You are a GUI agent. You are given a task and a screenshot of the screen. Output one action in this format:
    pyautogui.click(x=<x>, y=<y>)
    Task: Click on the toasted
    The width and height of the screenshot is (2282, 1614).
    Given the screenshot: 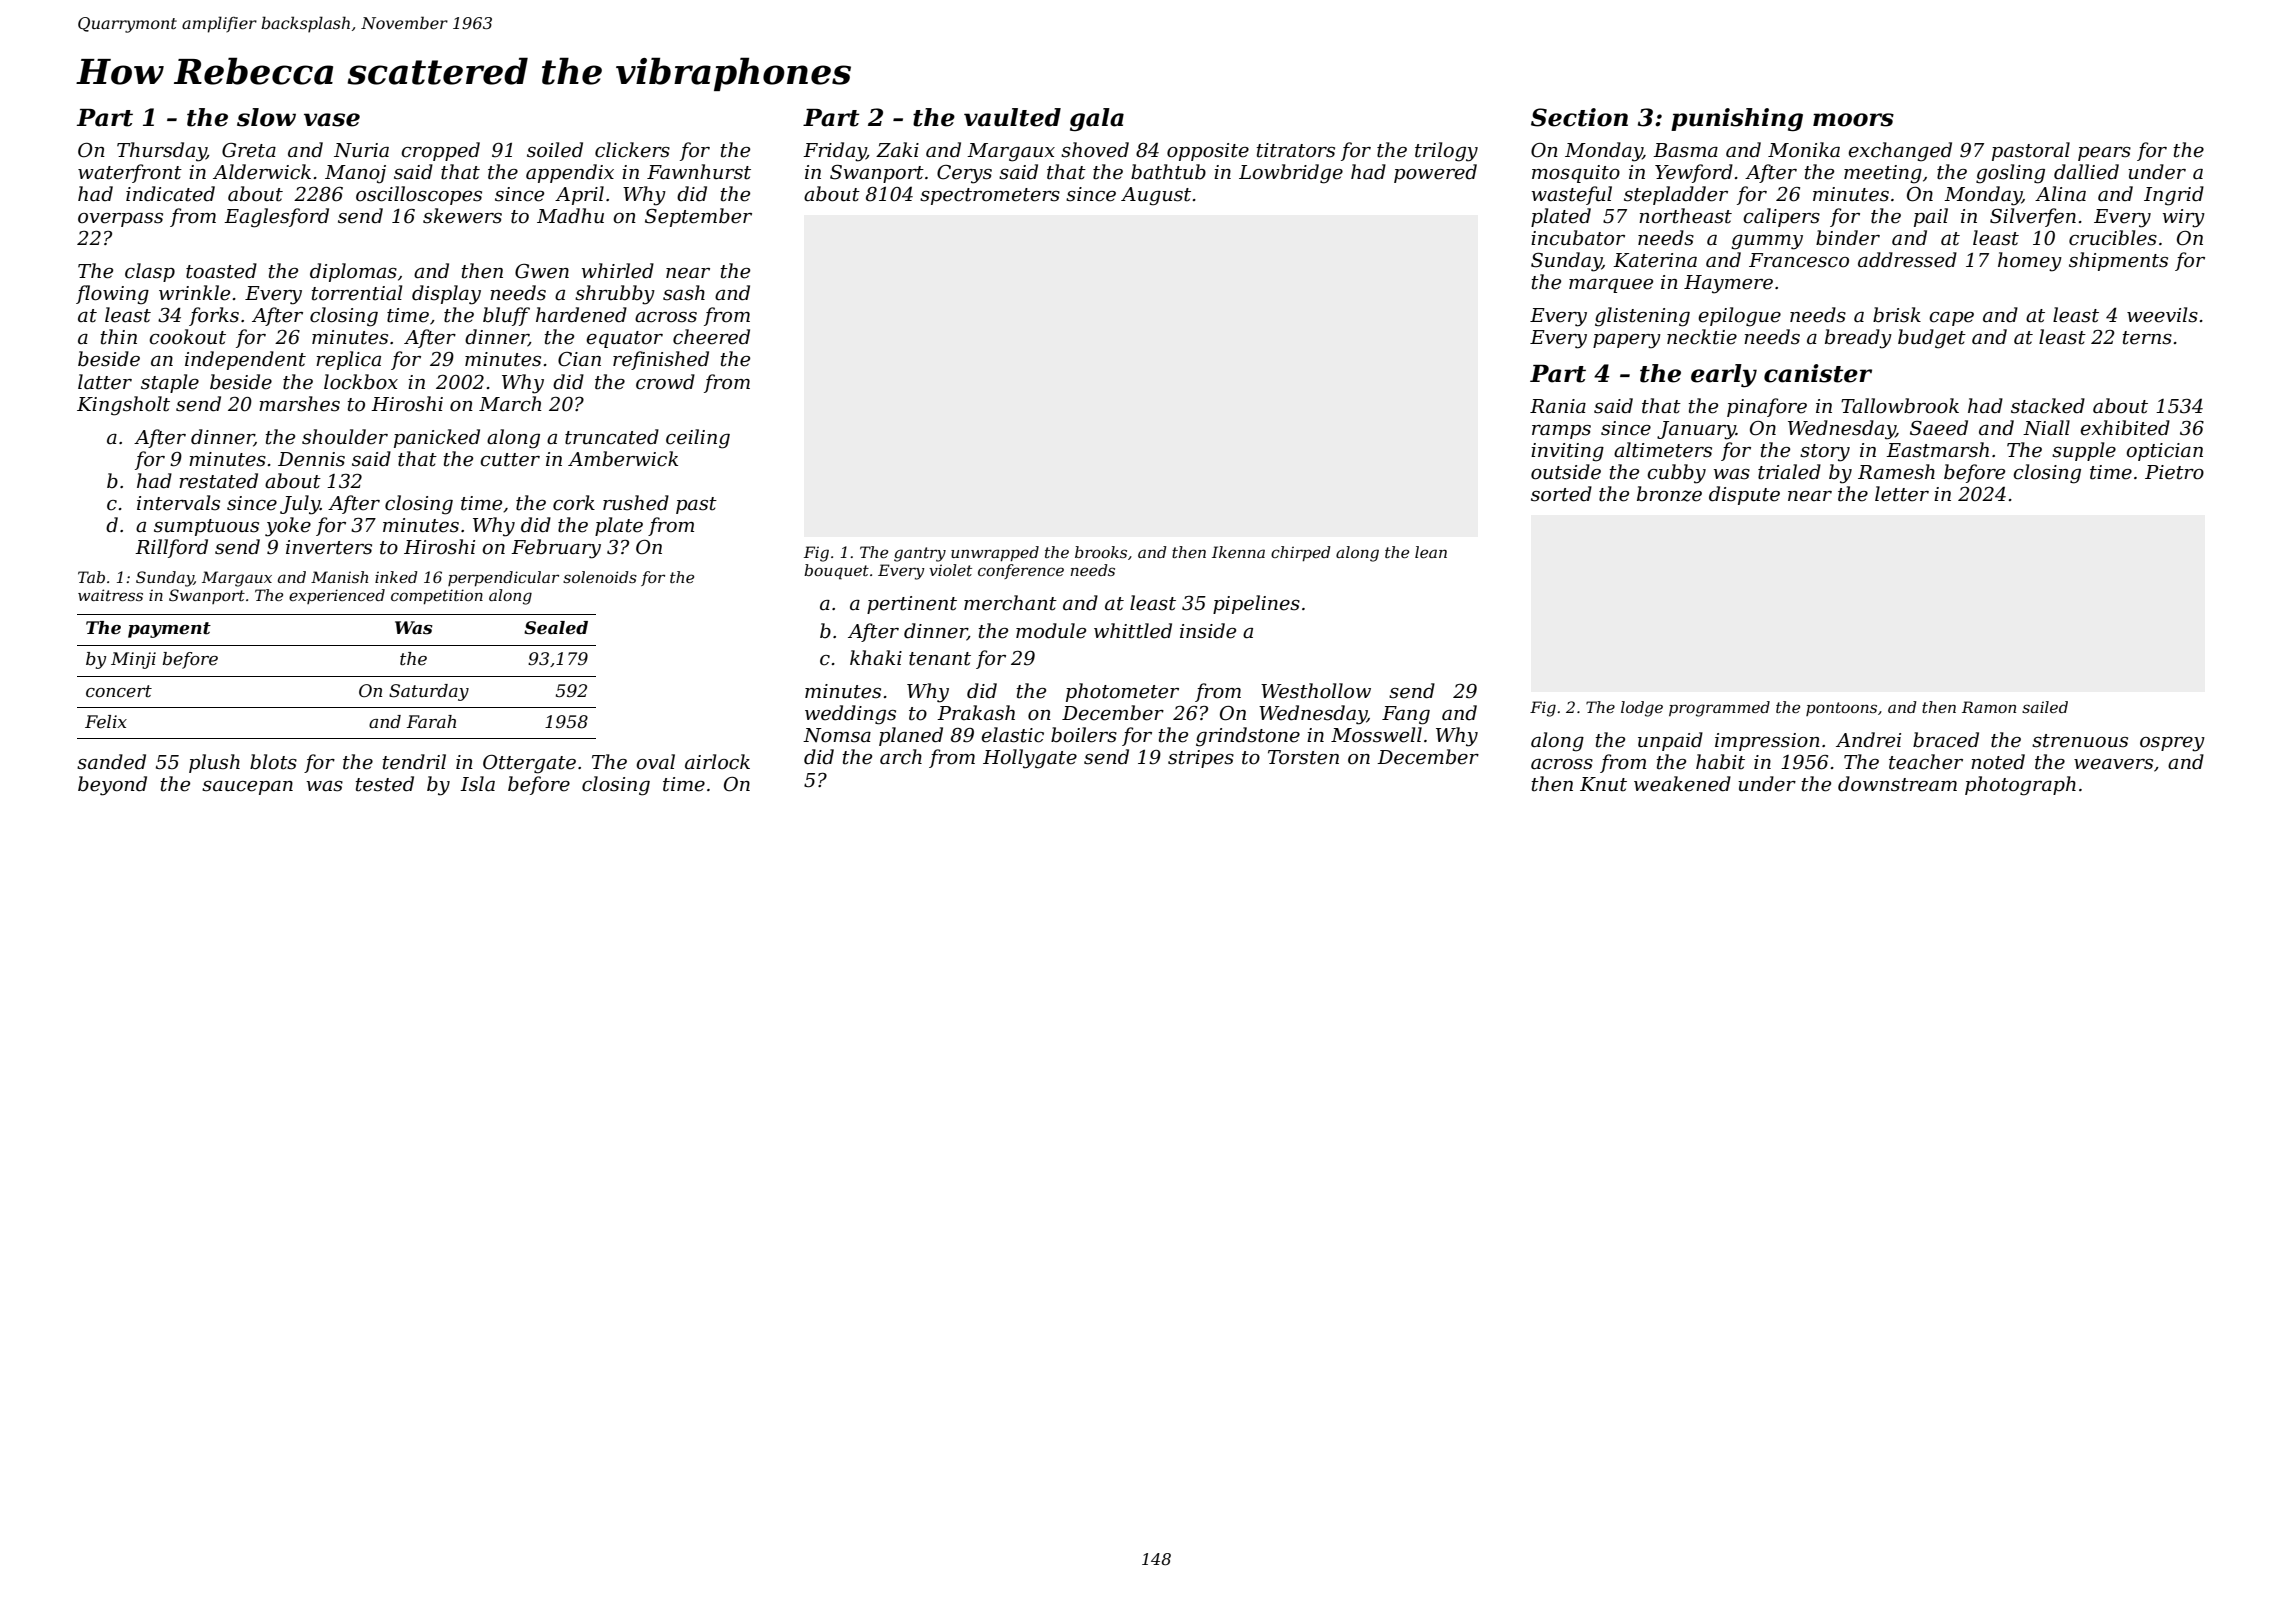 What is the action you would take?
    pyautogui.click(x=221, y=271)
